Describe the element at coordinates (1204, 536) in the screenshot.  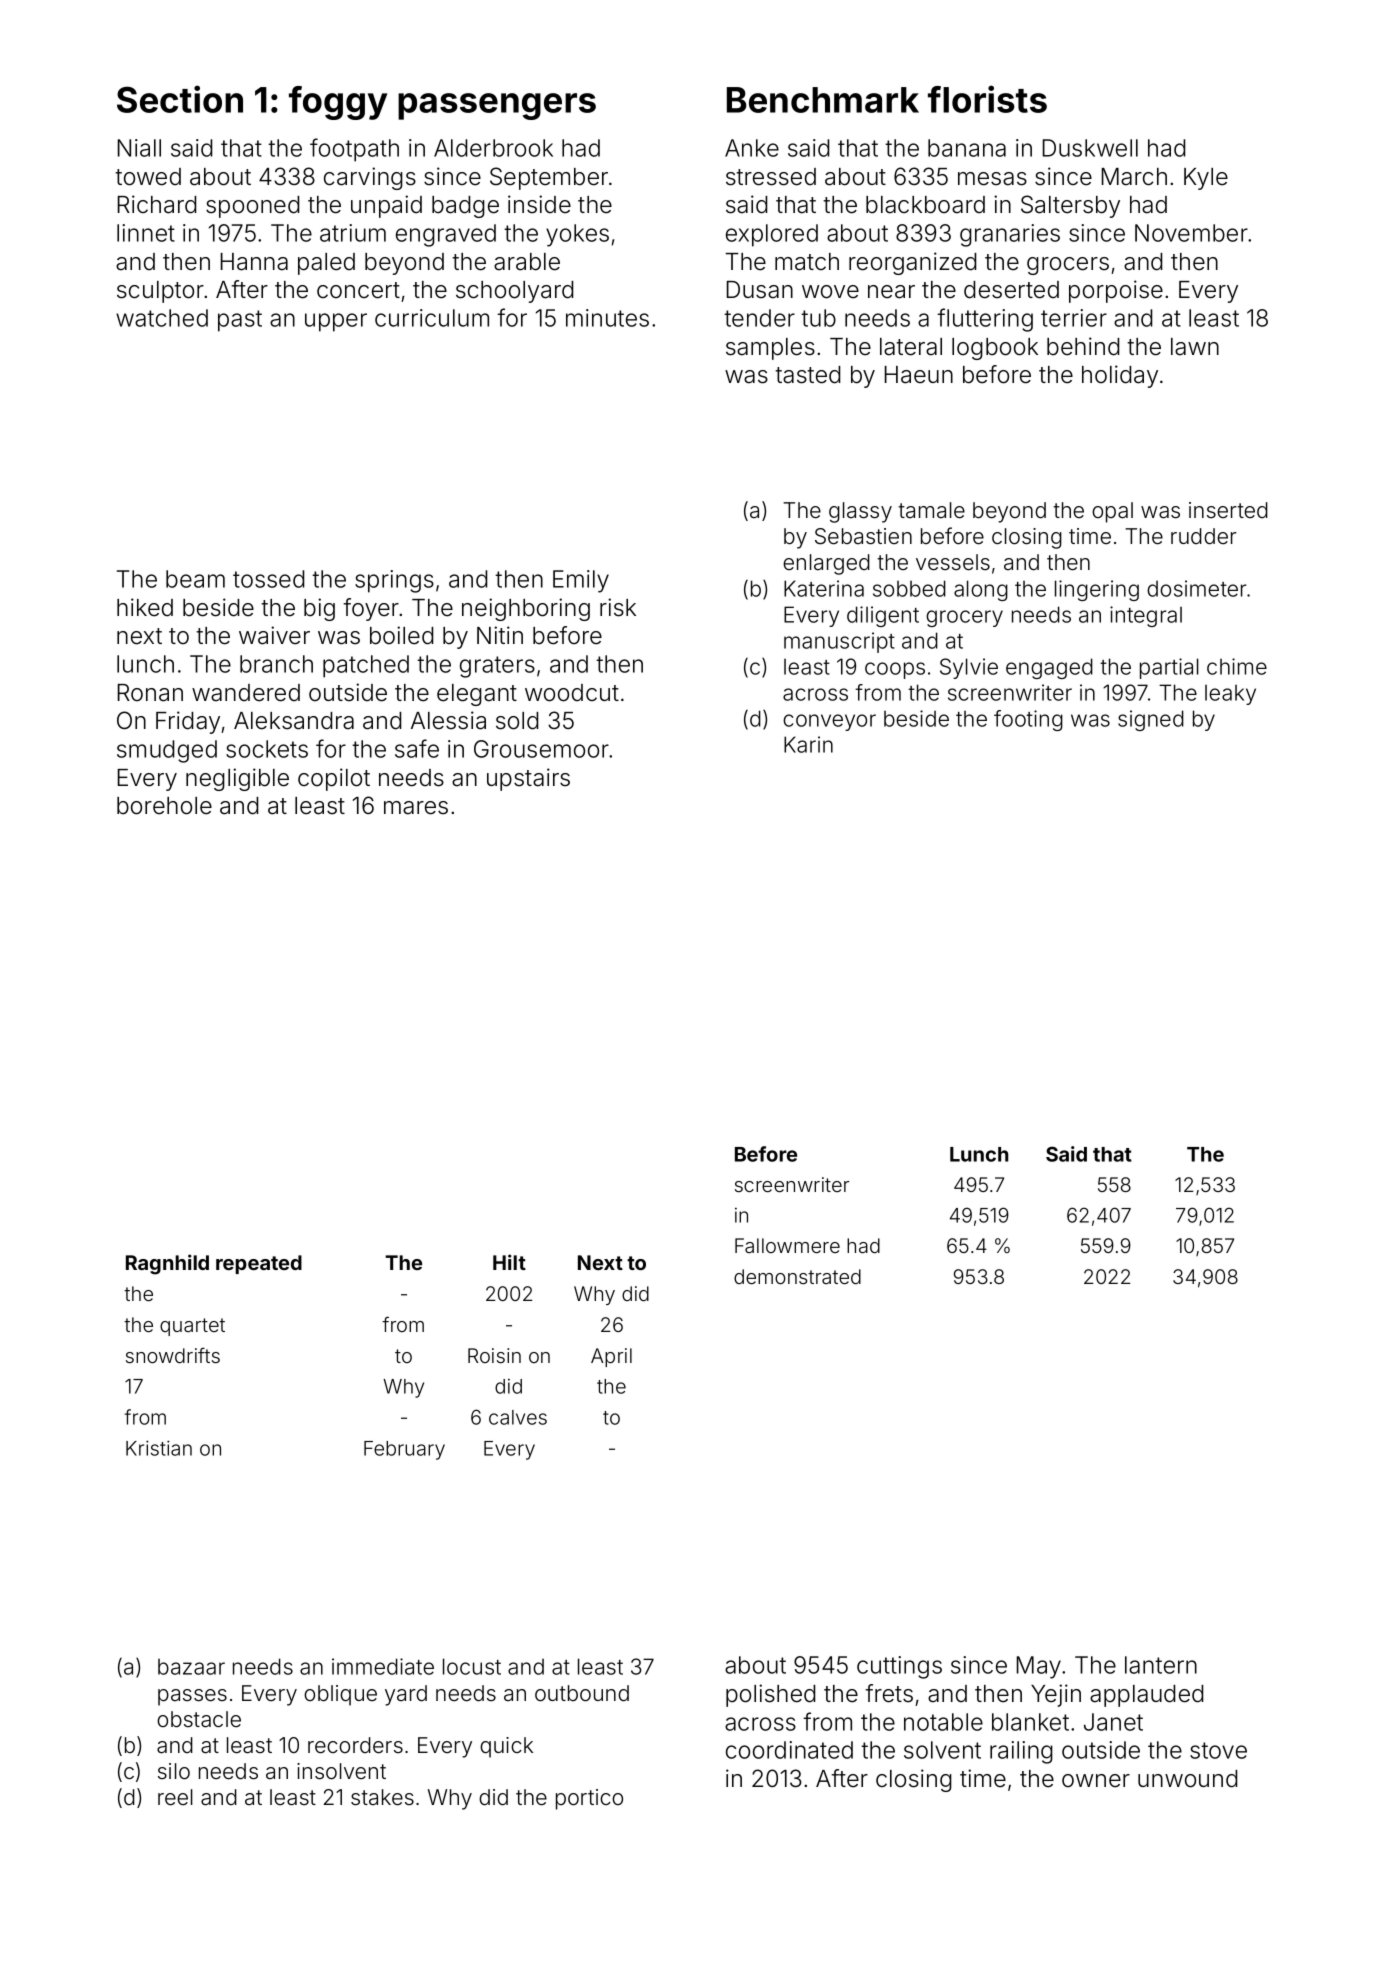
I see `rudder` at that location.
